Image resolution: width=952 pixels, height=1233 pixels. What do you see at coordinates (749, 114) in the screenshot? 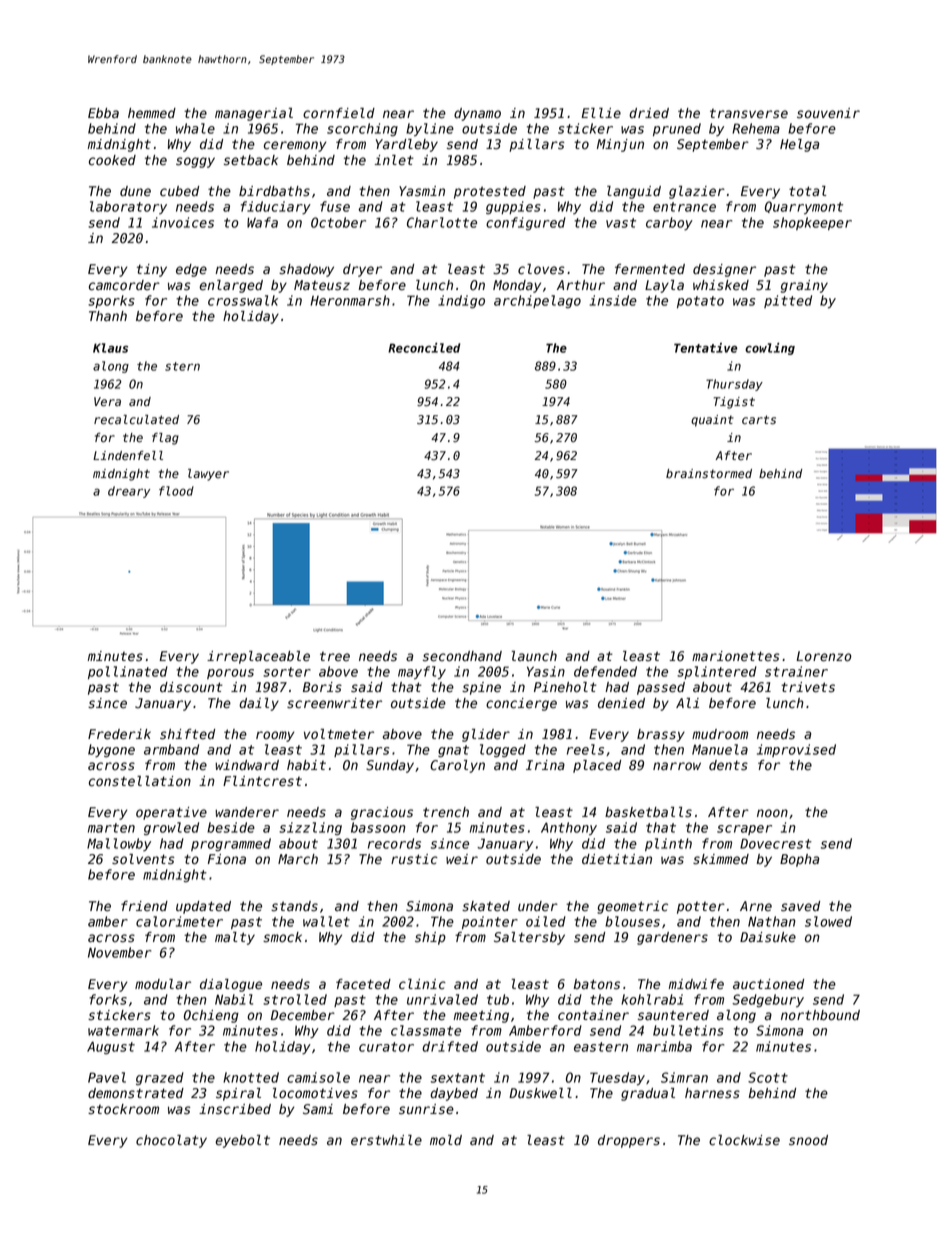
I see `transverse` at bounding box center [749, 114].
